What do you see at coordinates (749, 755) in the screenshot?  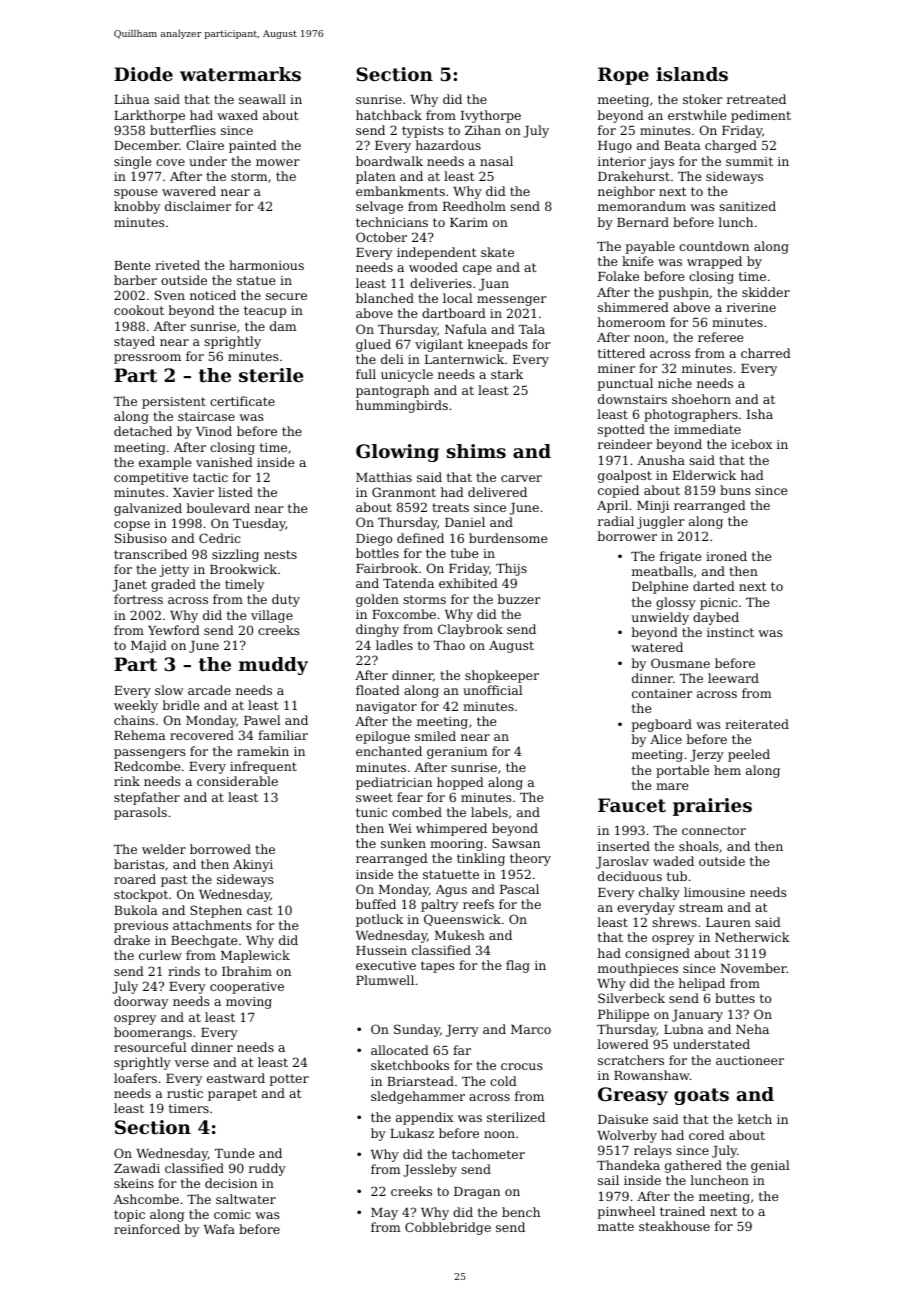 I see `peeled` at bounding box center [749, 755].
